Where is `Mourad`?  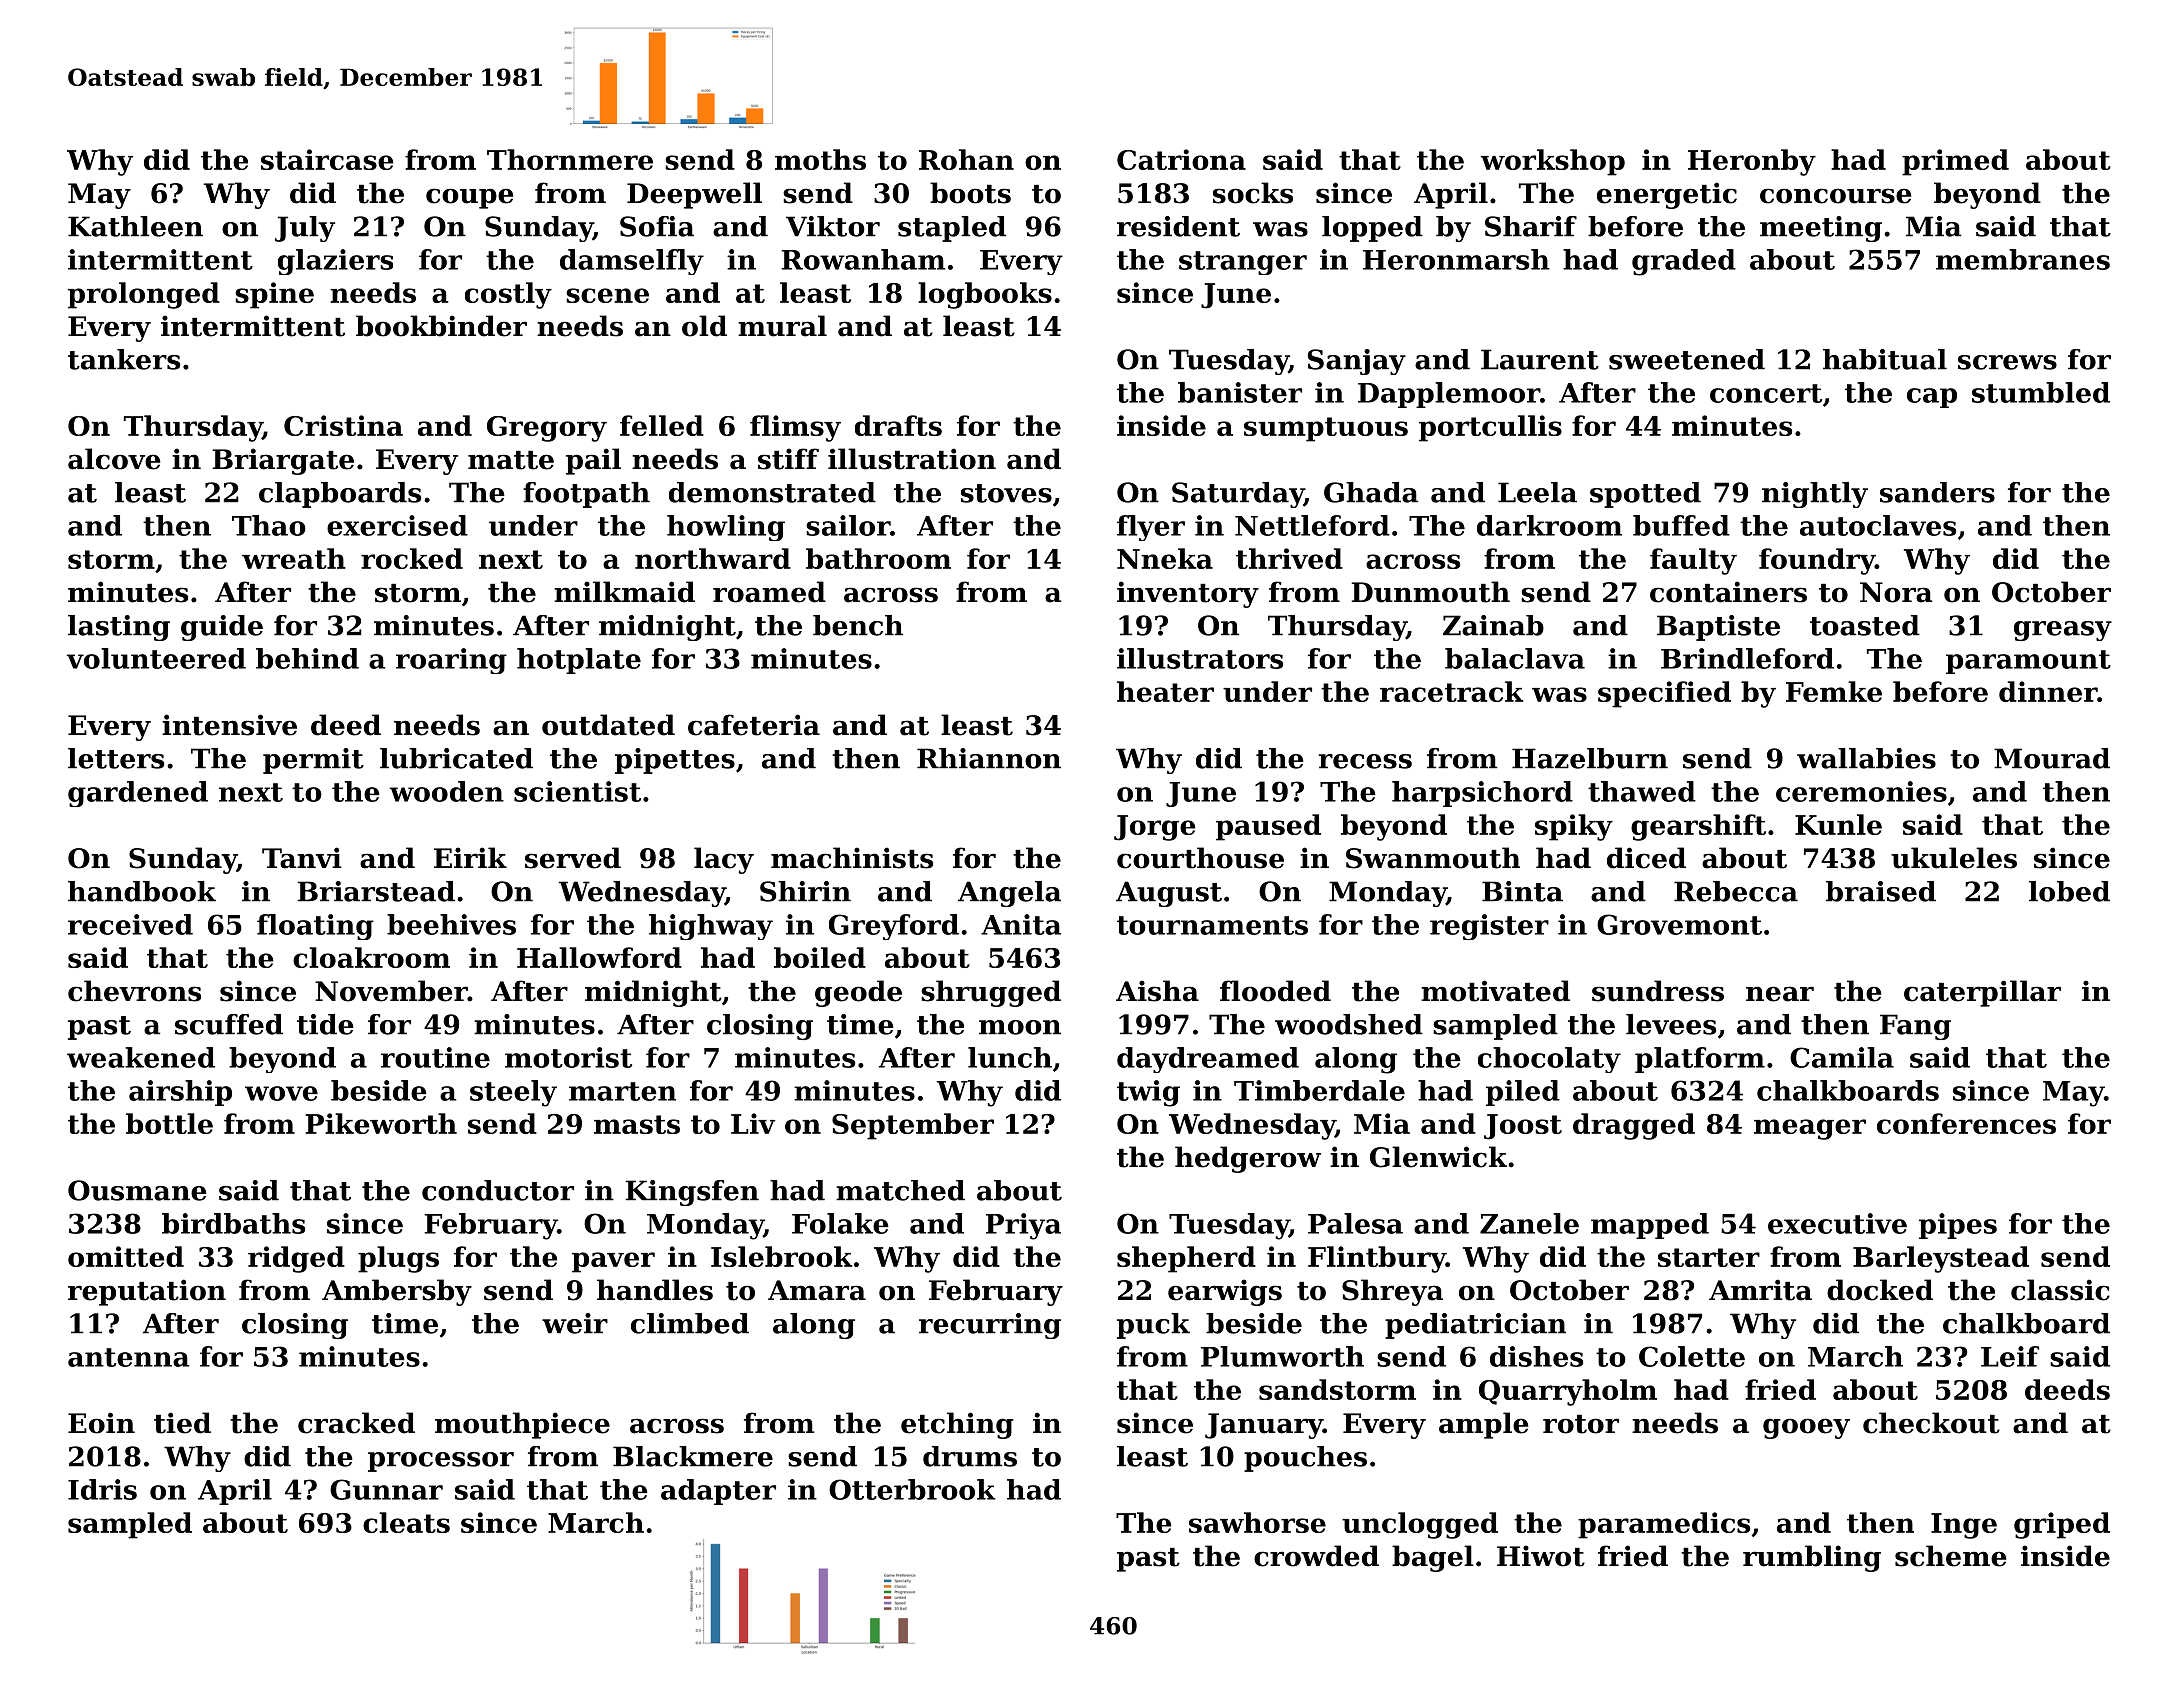 Mourad is located at coordinates (2052, 758).
